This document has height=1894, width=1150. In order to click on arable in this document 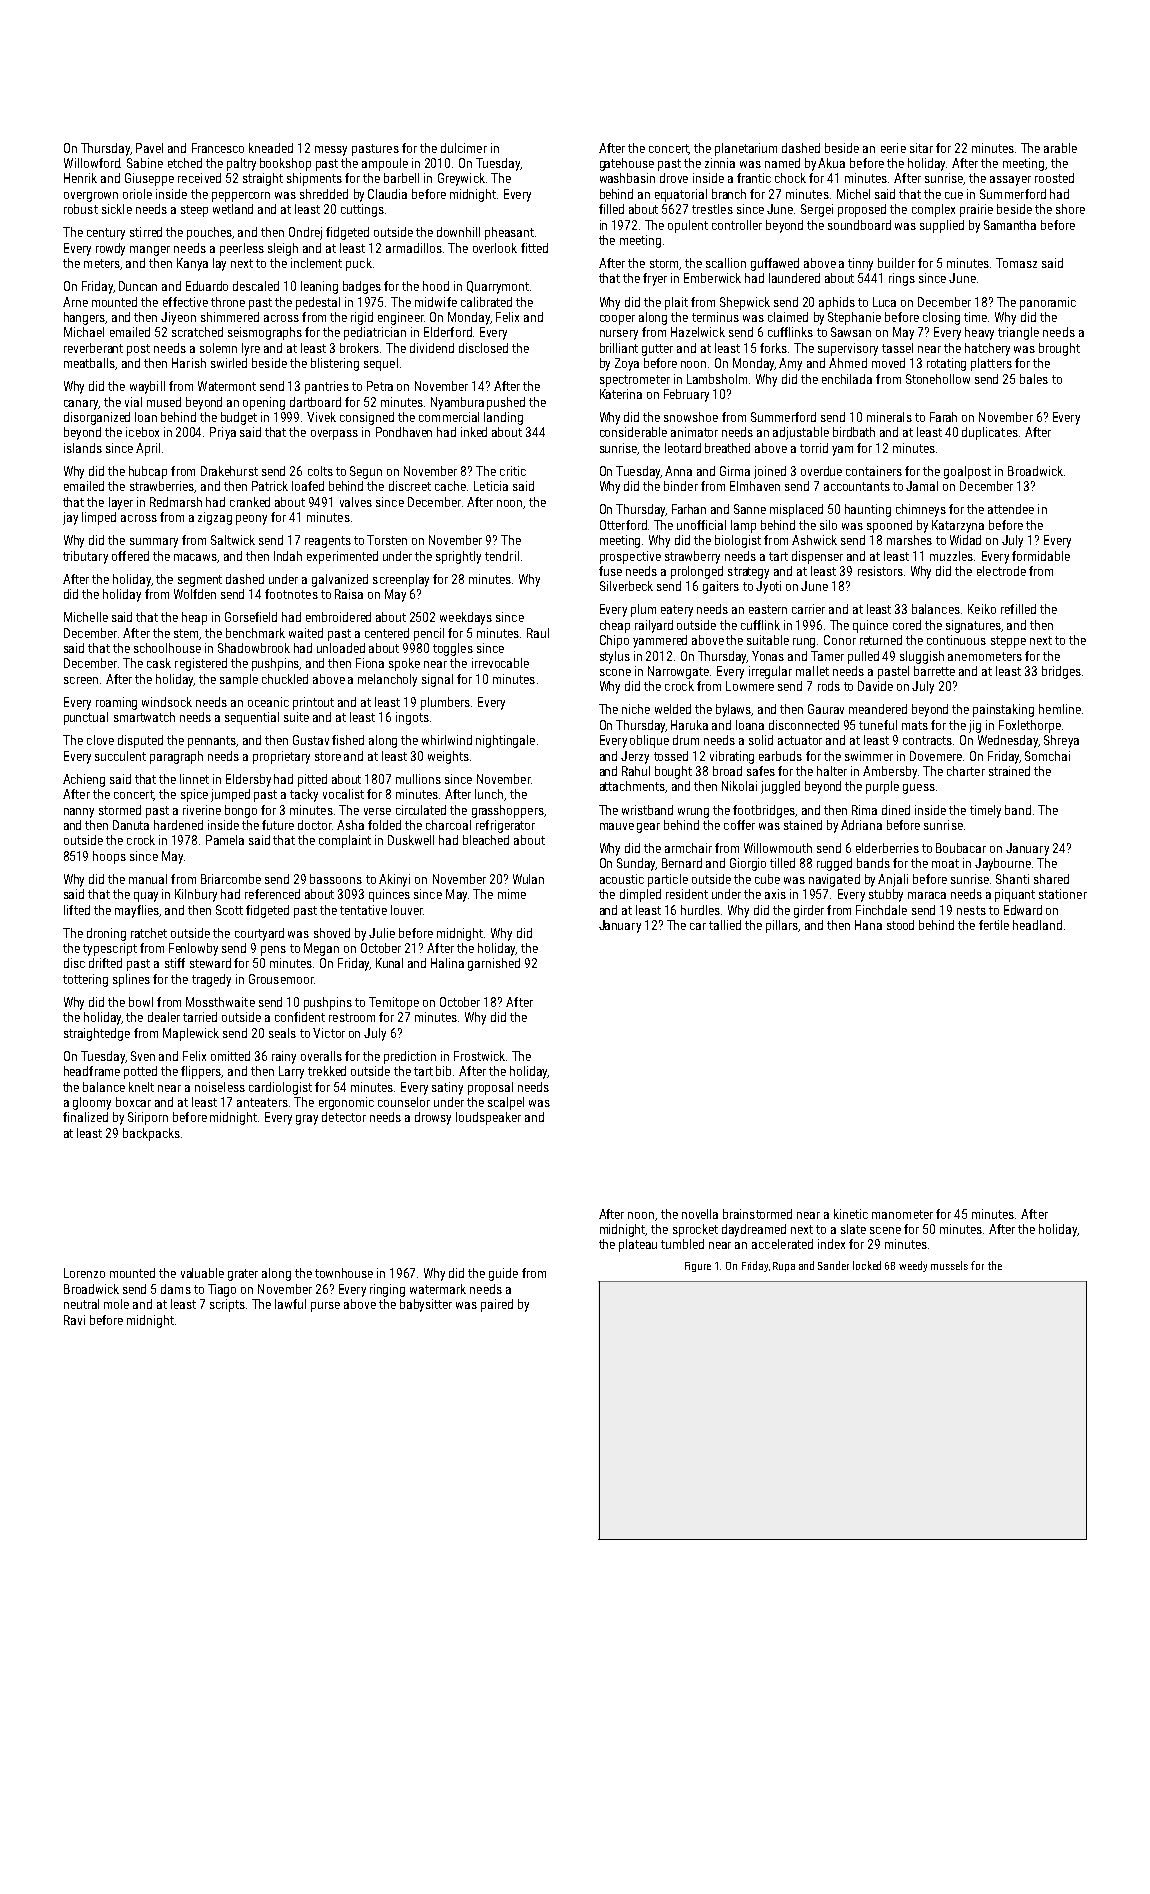, I will do `click(1060, 148)`.
